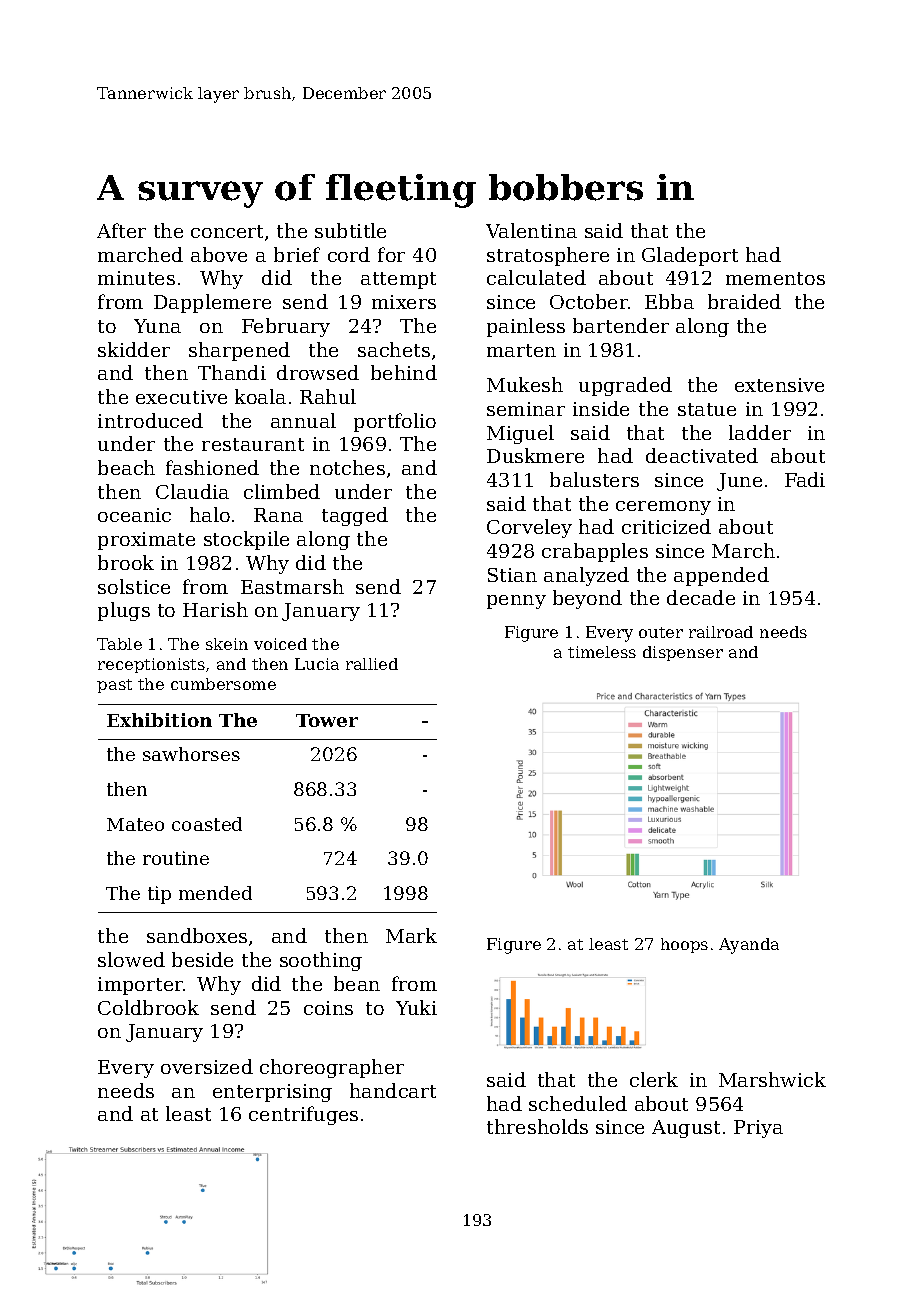 The image size is (924, 1311). Describe the element at coordinates (207, 1066) in the document. I see `oversized` at that location.
